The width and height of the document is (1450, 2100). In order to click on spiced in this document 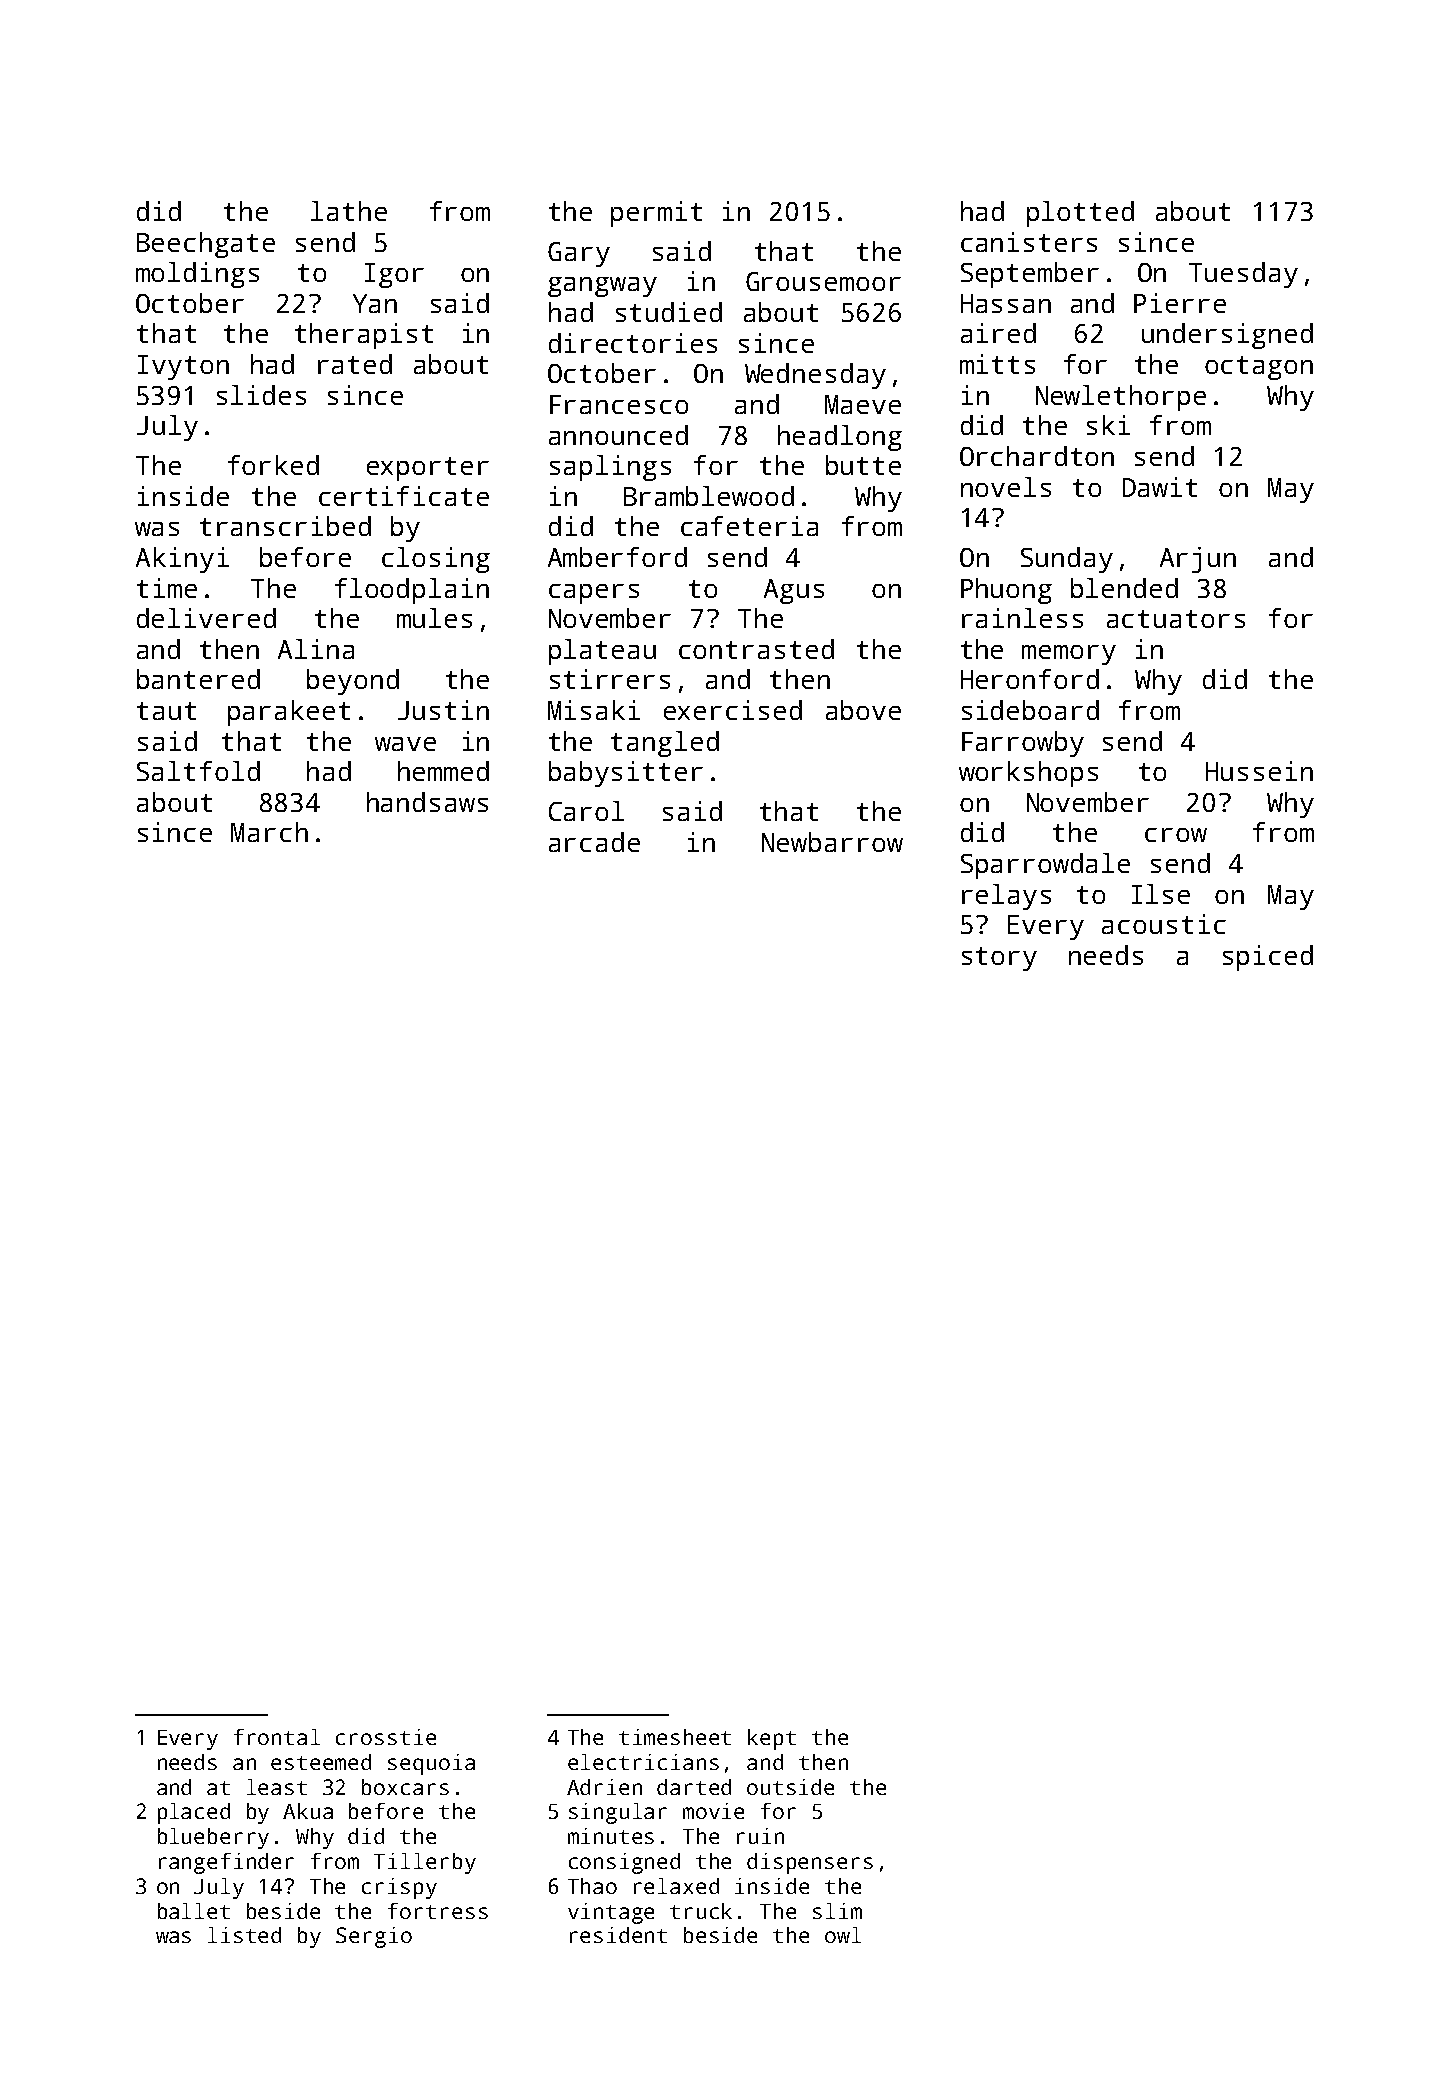, I will do `click(1268, 958)`.
